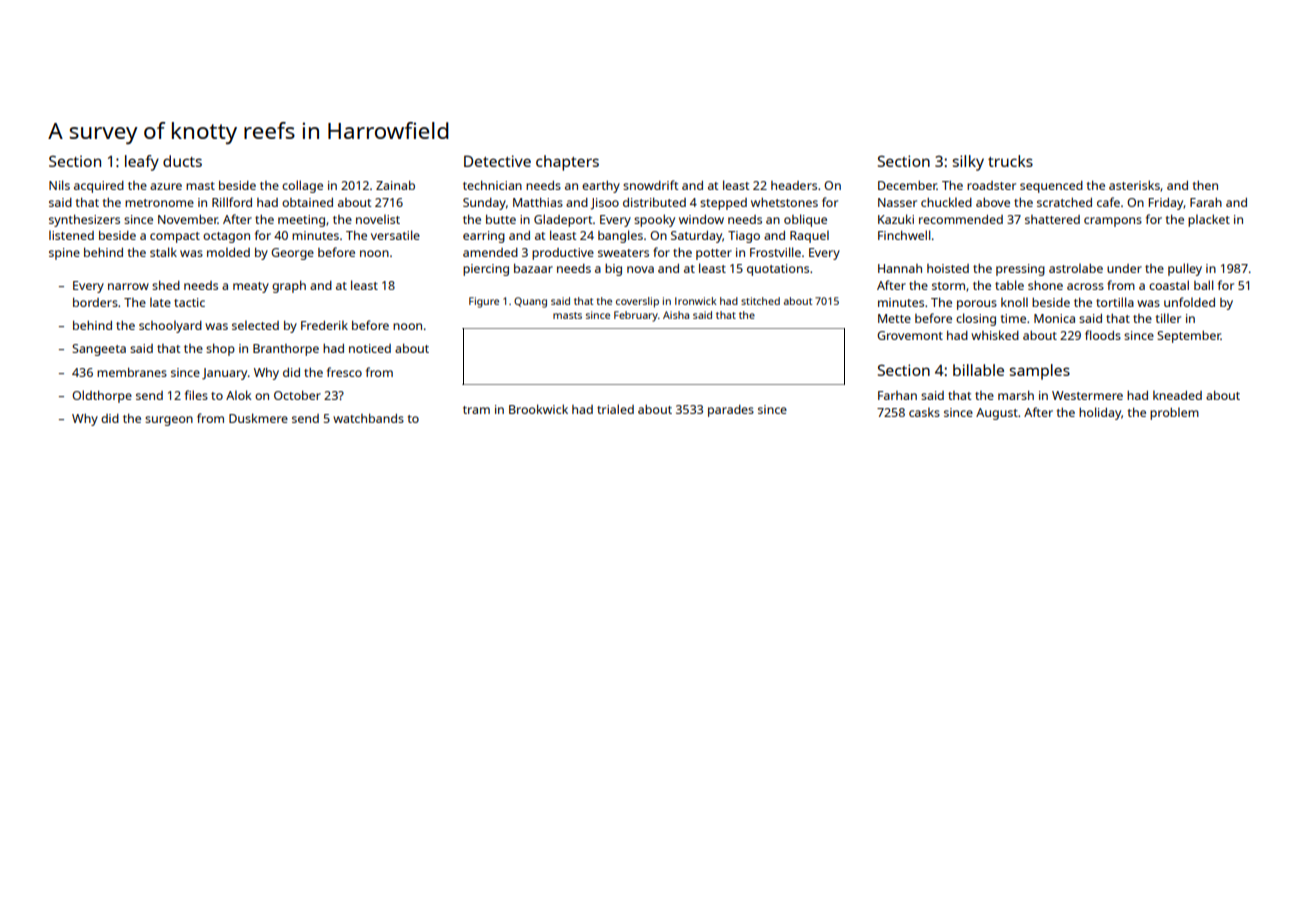 This screenshot has height=924, width=1308. I want to click on pulley, so click(1185, 269).
